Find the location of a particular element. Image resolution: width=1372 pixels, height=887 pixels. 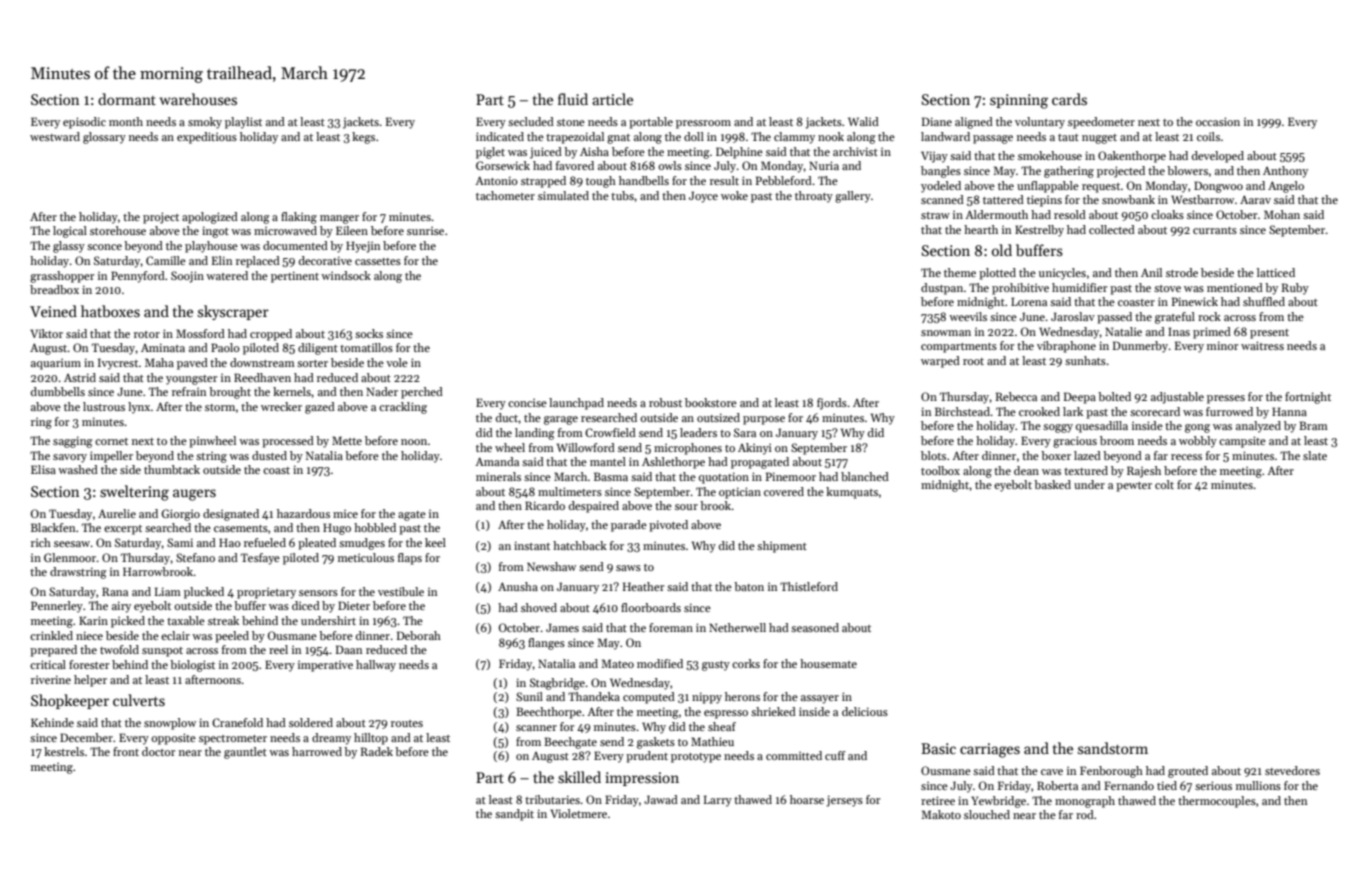

kestrels is located at coordinates (64, 751).
